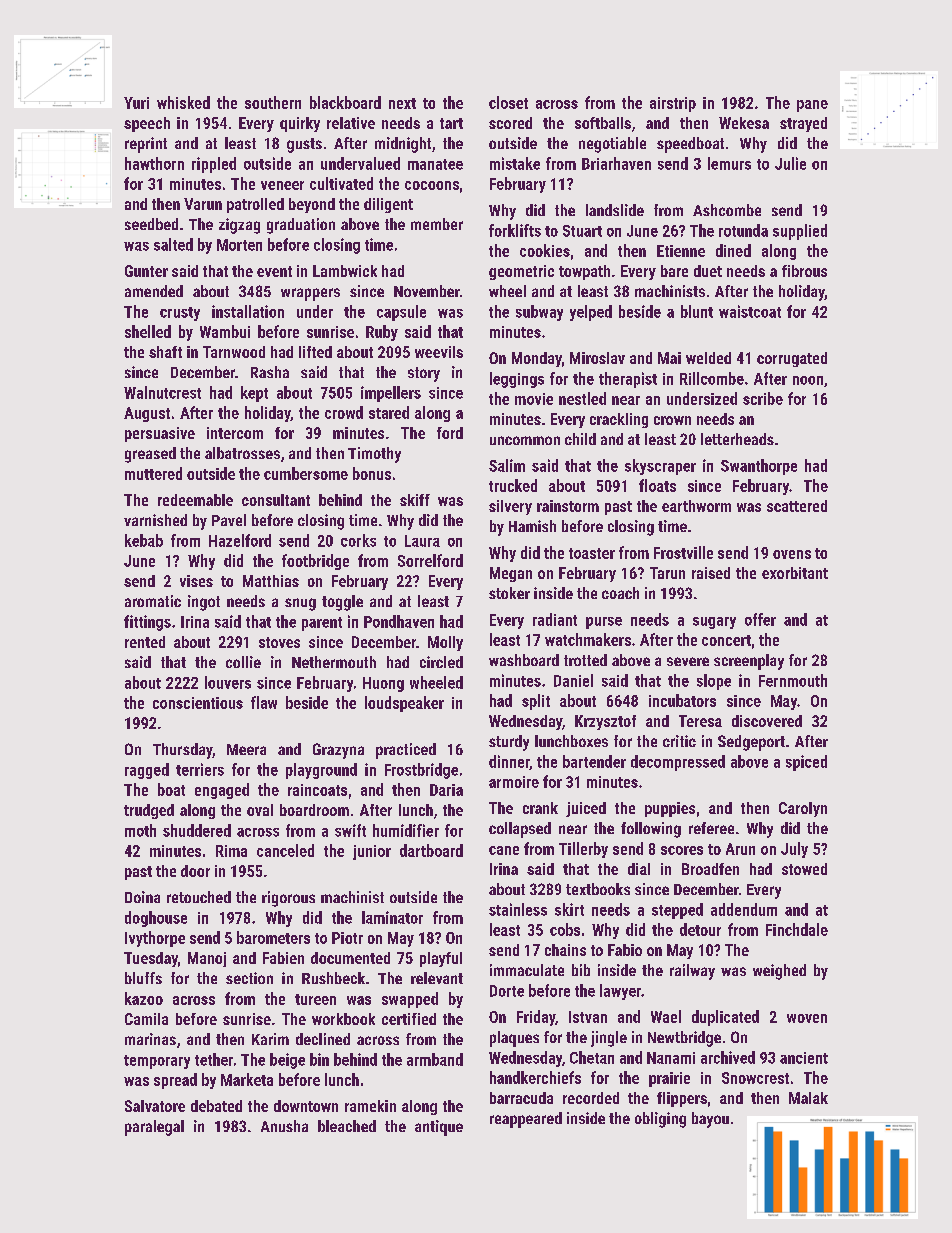 Image resolution: width=952 pixels, height=1233 pixels. Describe the element at coordinates (154, 163) in the screenshot. I see `hawthorn` at that location.
